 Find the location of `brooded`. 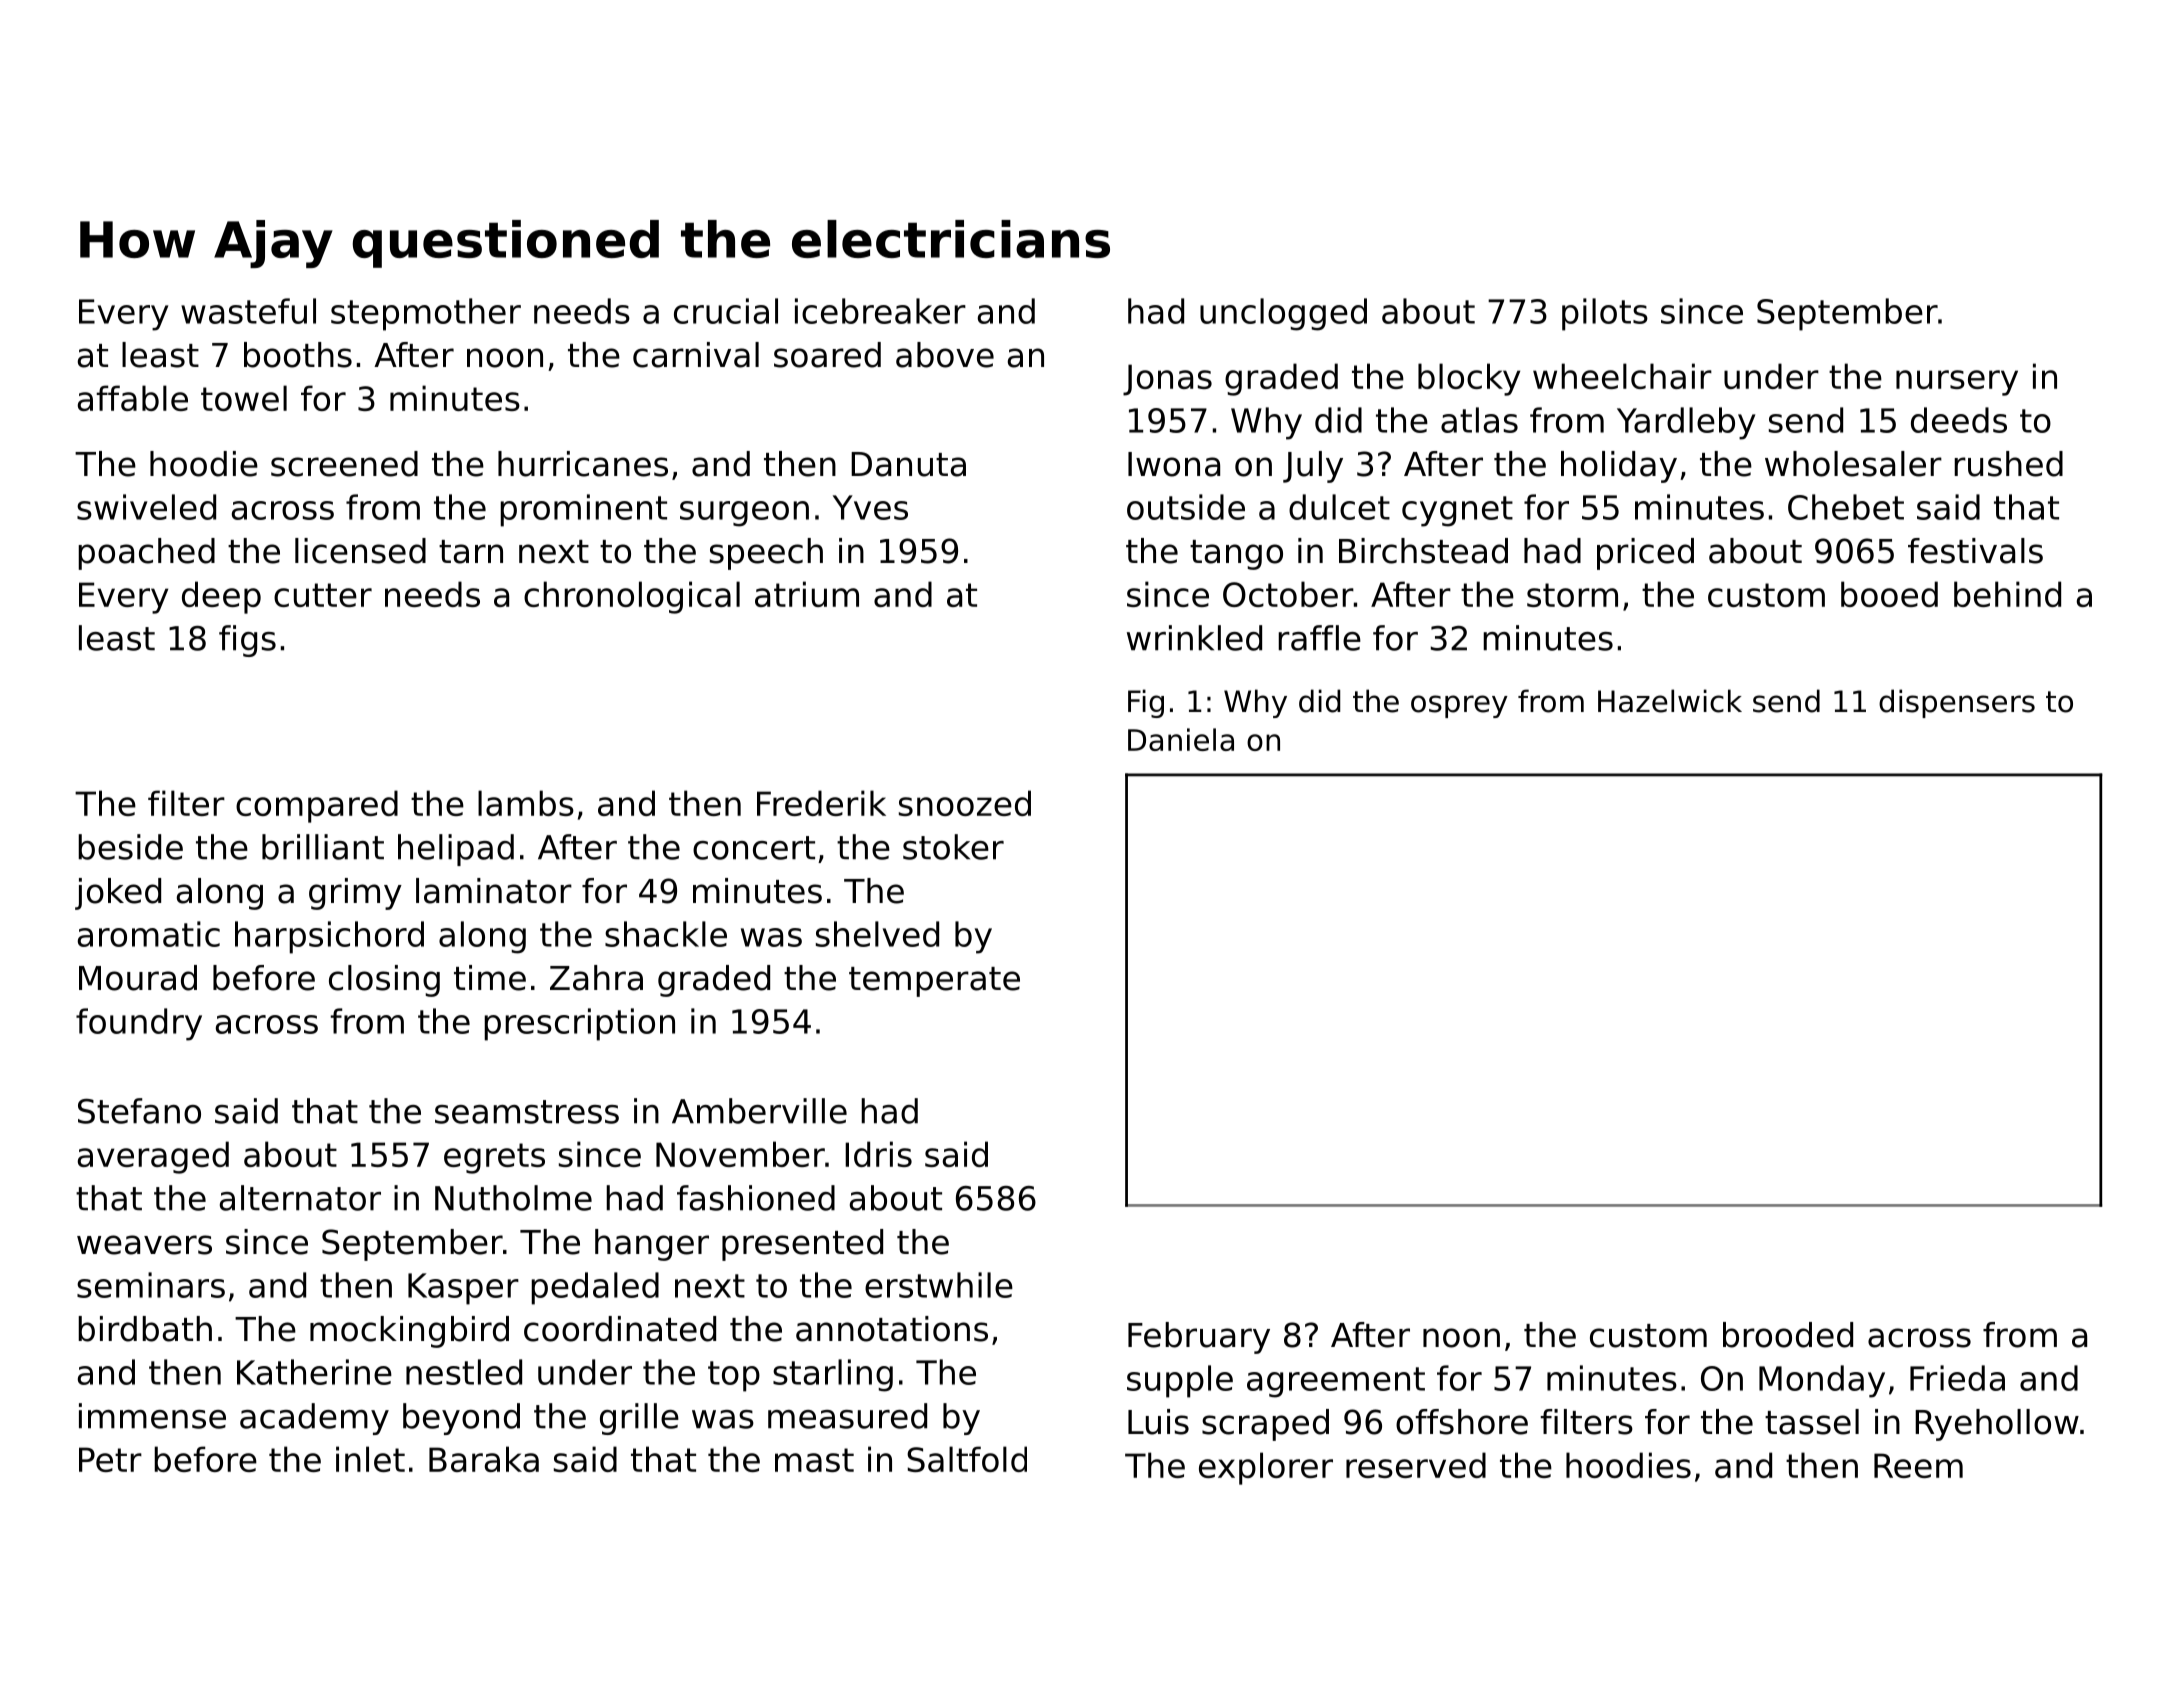

brooded is located at coordinates (1788, 1335).
